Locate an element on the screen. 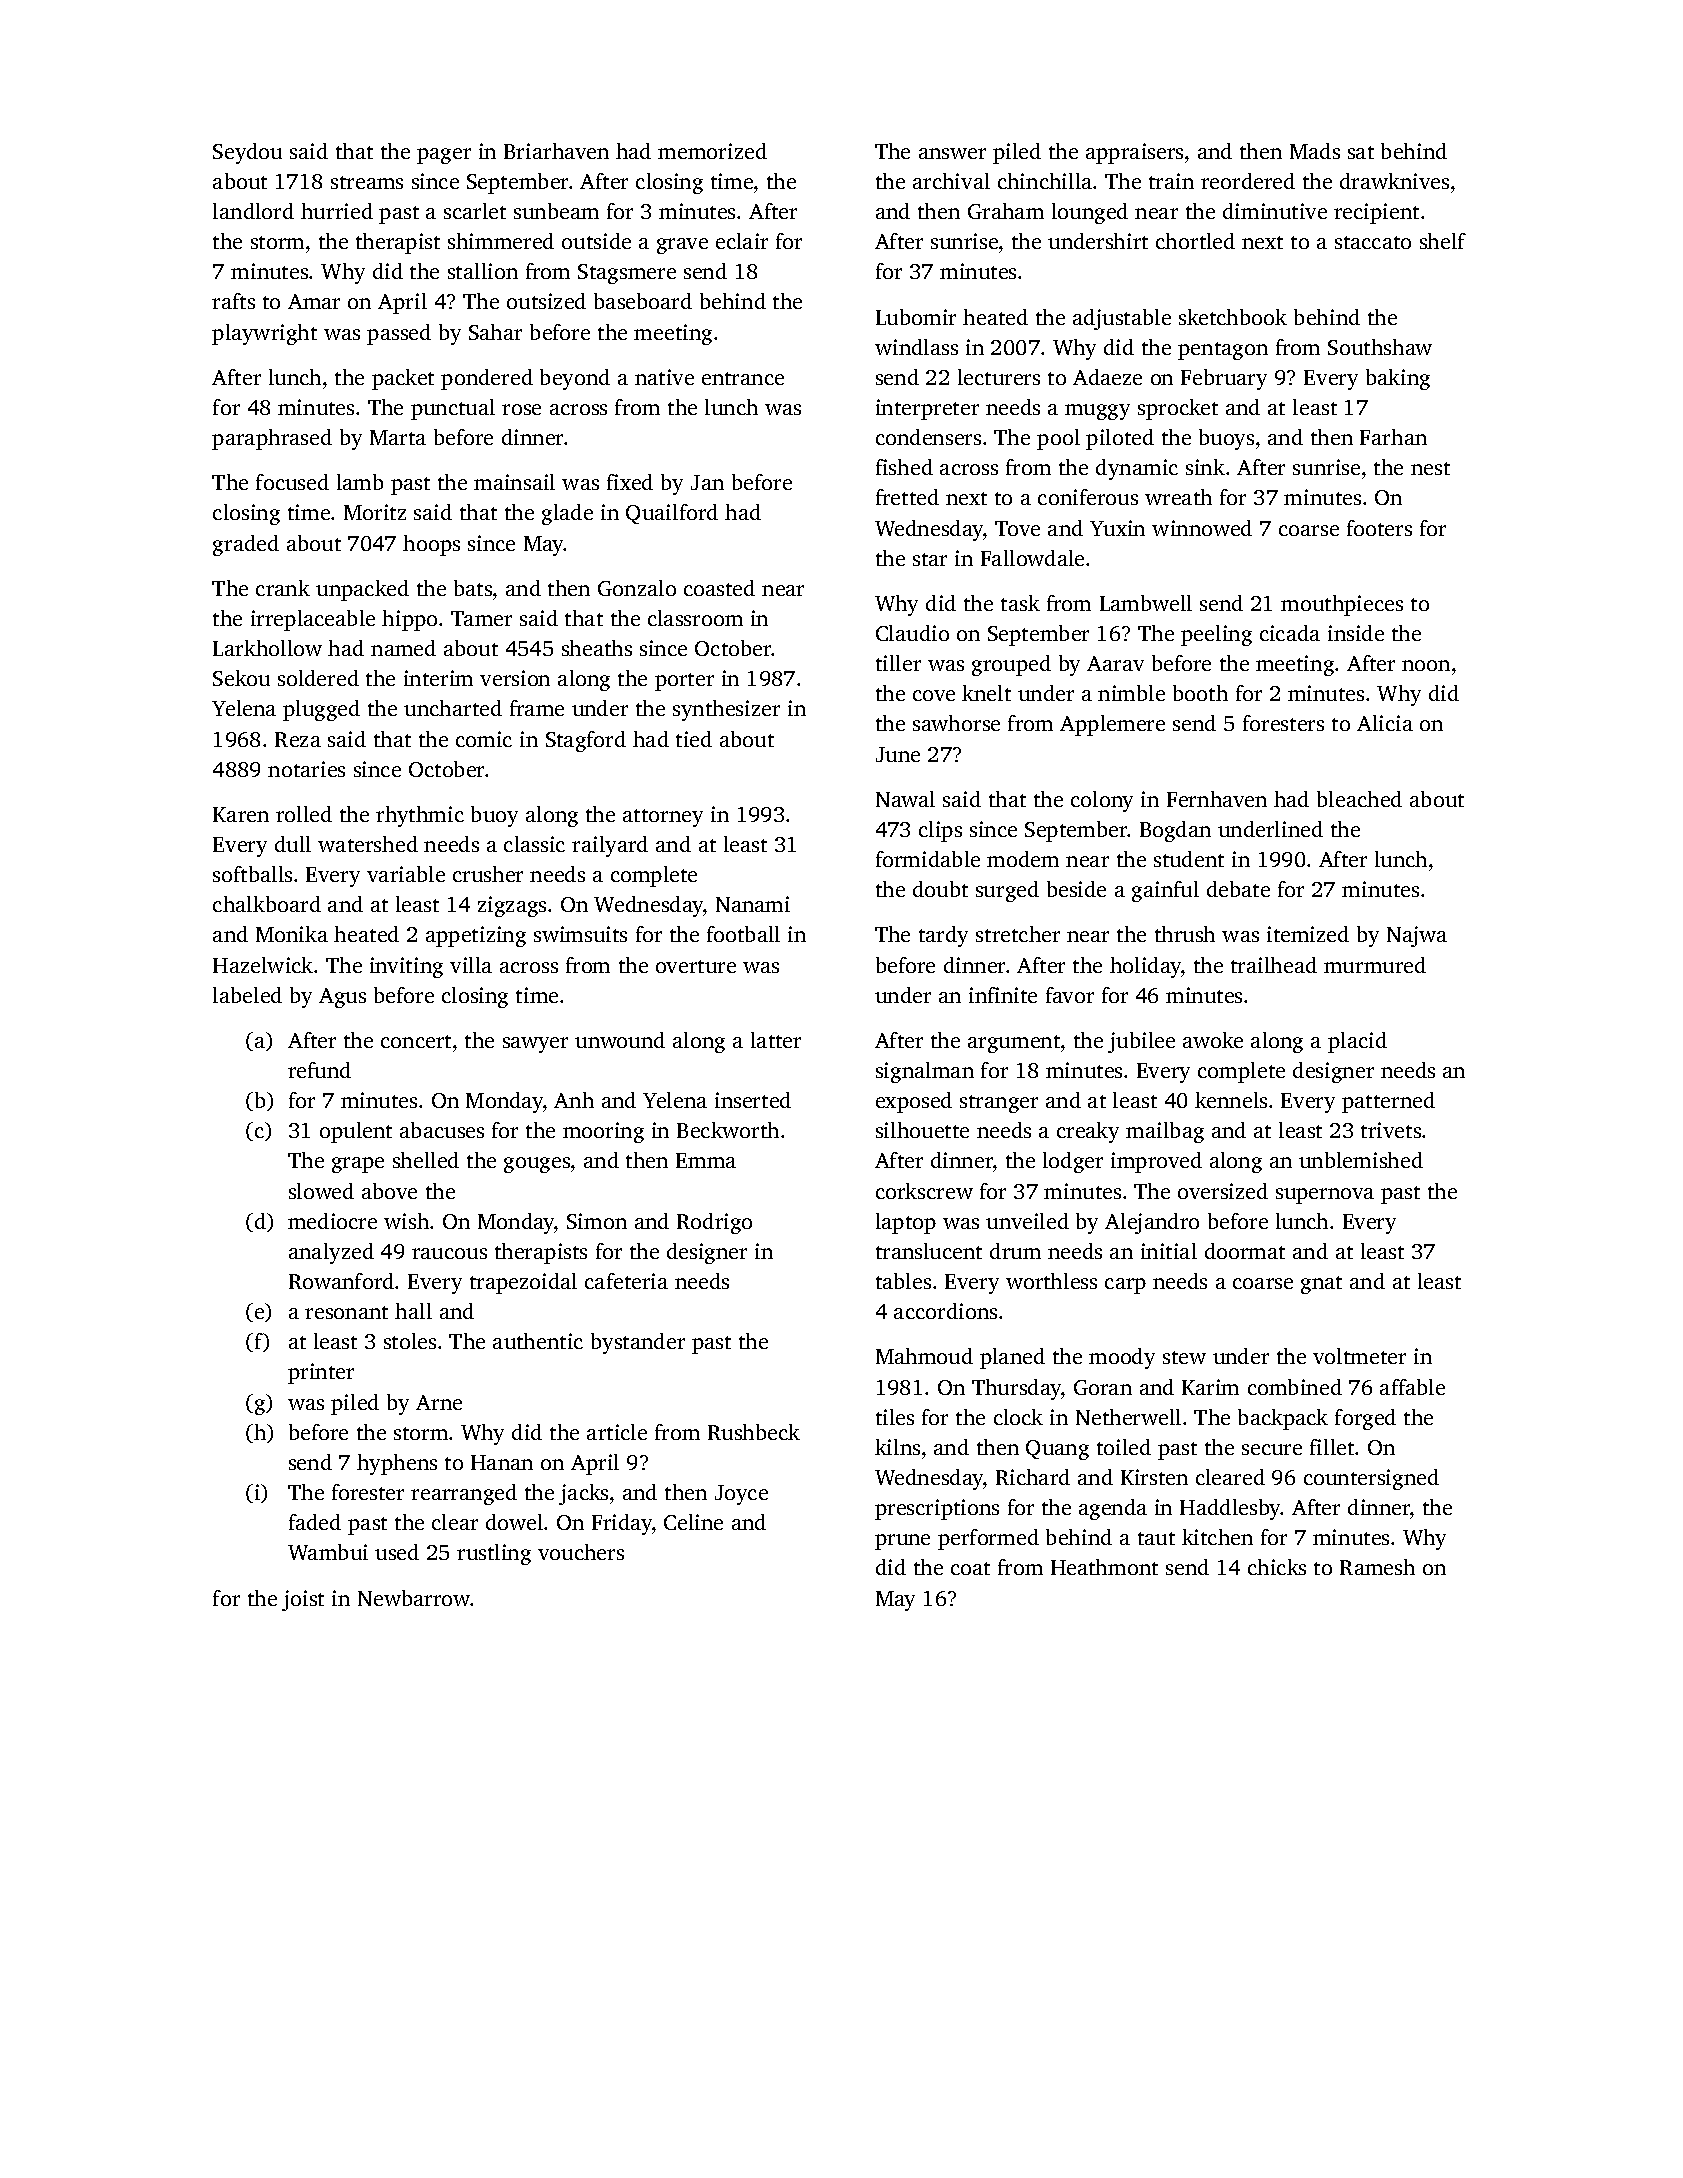  hyphens is located at coordinates (397, 1464).
